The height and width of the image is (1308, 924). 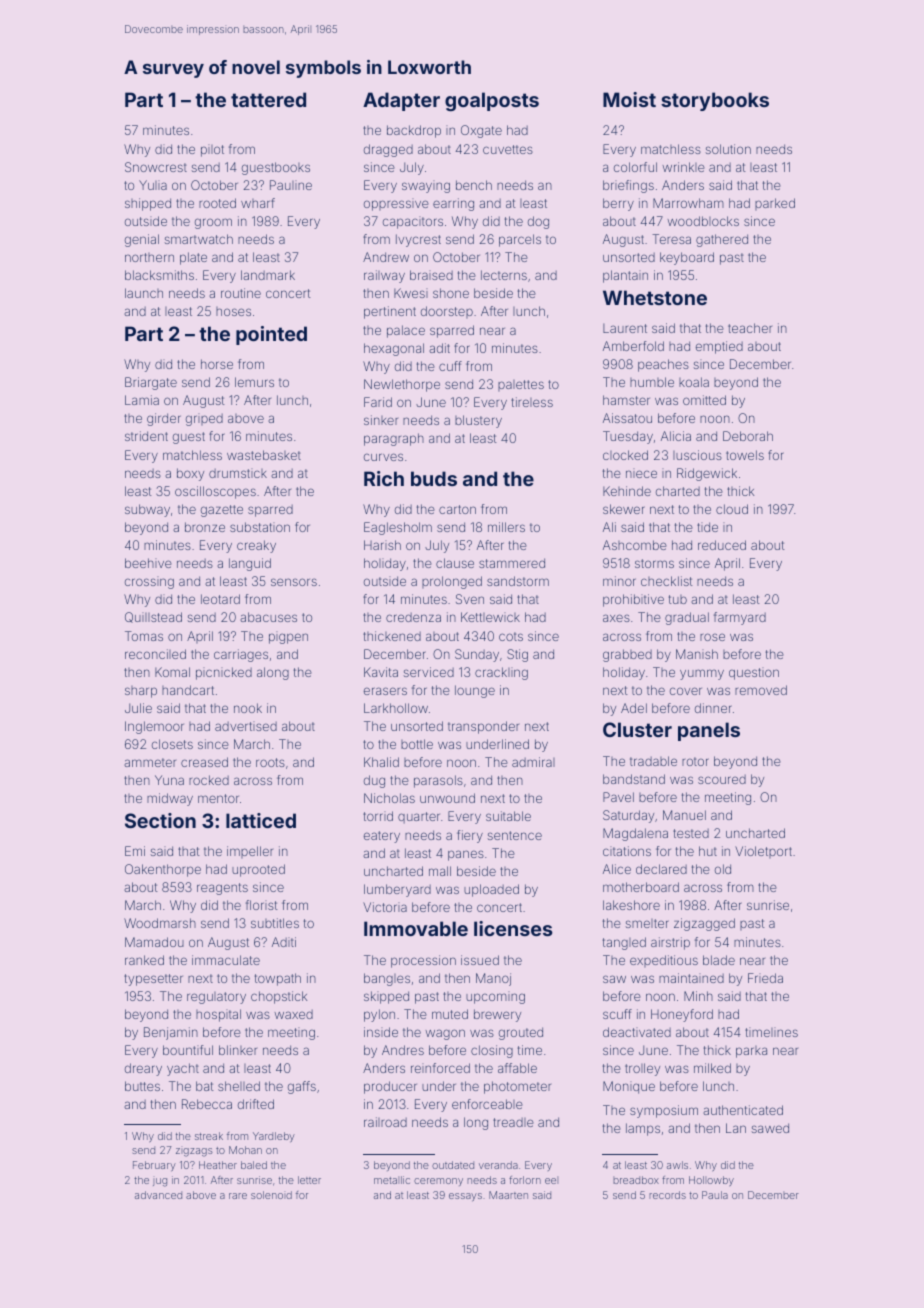 I want to click on grouted, so click(x=521, y=1033).
